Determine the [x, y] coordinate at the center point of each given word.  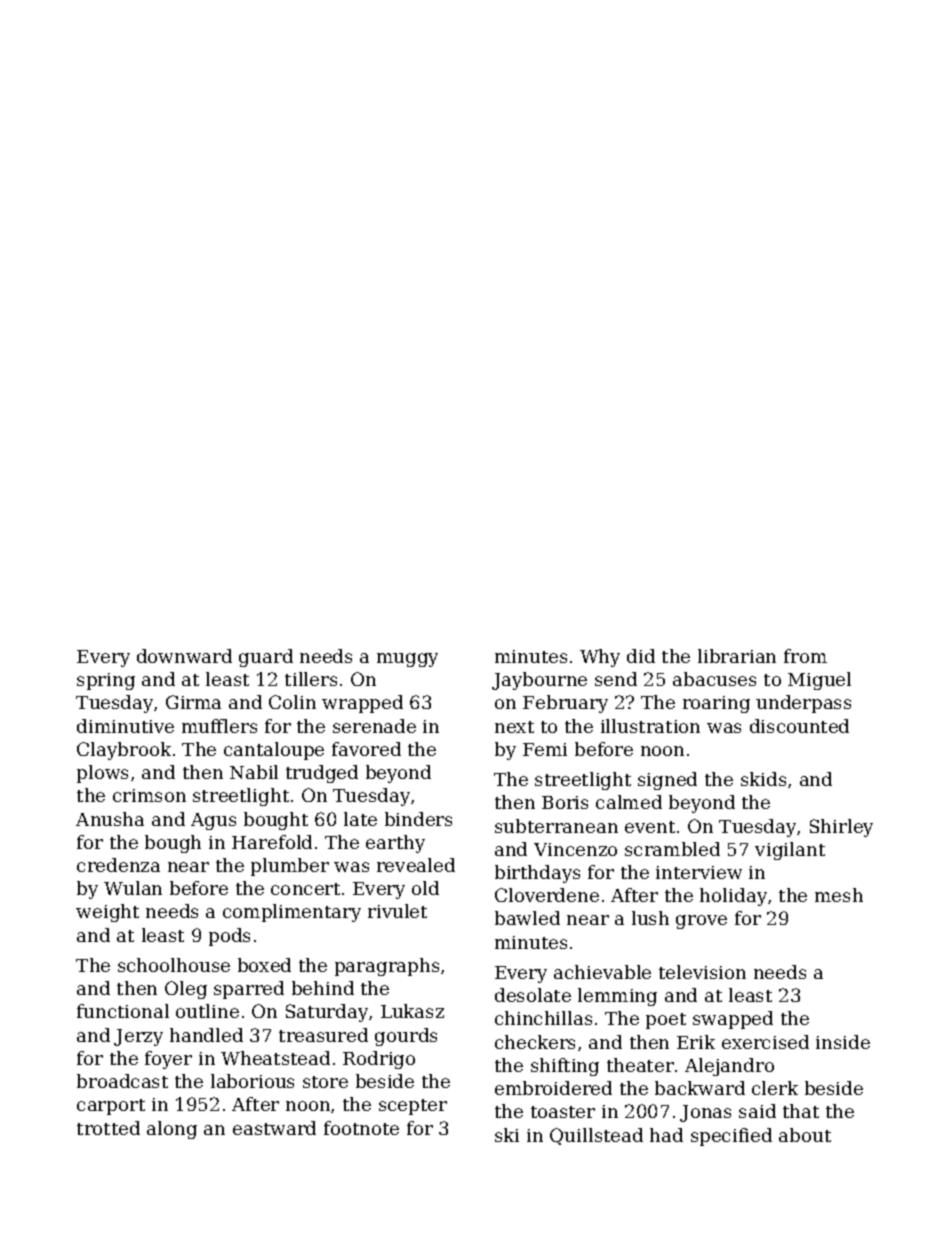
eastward [274, 1128]
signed [667, 781]
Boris [565, 802]
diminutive [125, 726]
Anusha [110, 819]
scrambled [672, 849]
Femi [545, 749]
